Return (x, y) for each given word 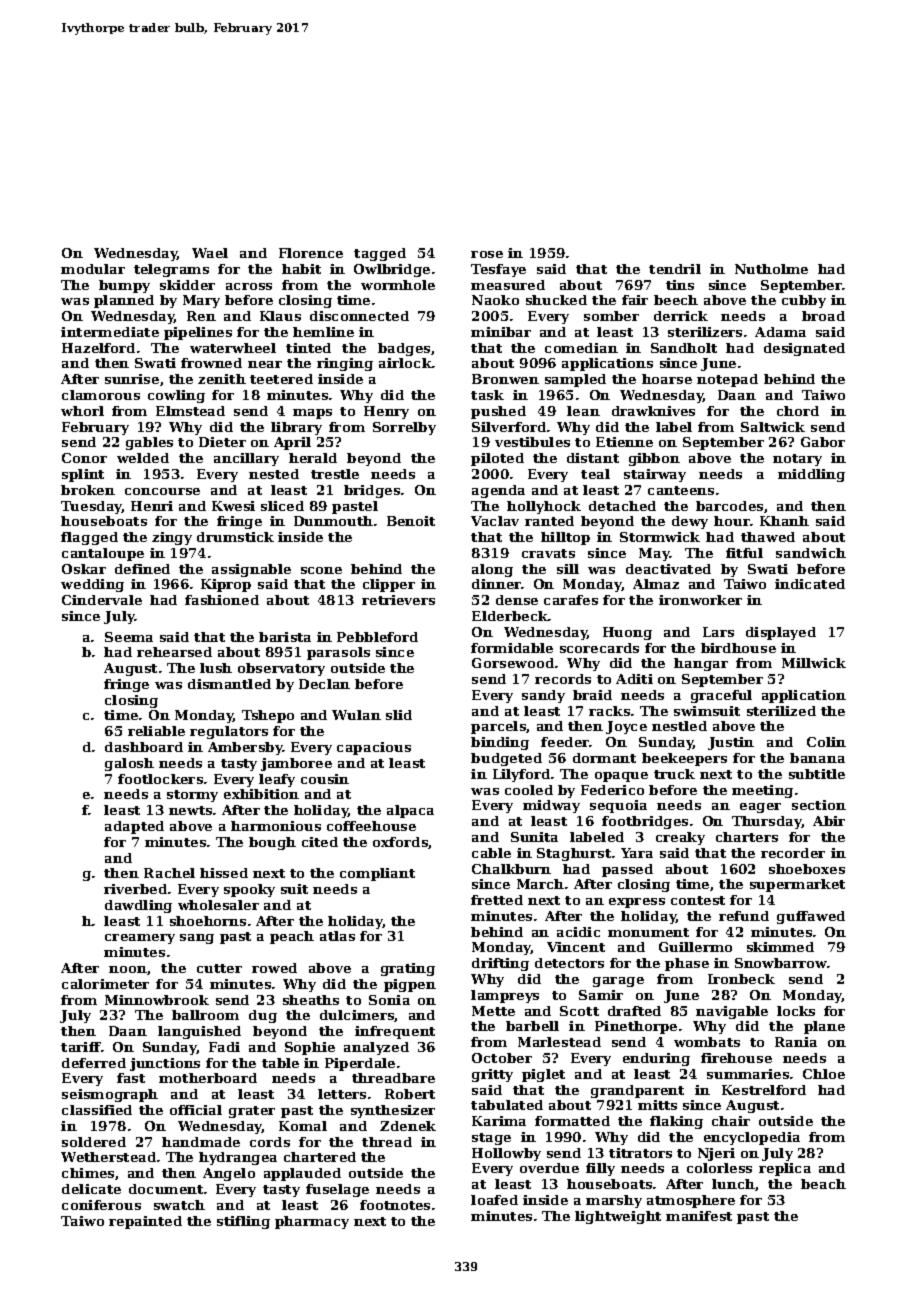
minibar (501, 332)
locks (796, 1011)
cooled (529, 790)
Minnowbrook (157, 1000)
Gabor (823, 442)
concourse (162, 491)
